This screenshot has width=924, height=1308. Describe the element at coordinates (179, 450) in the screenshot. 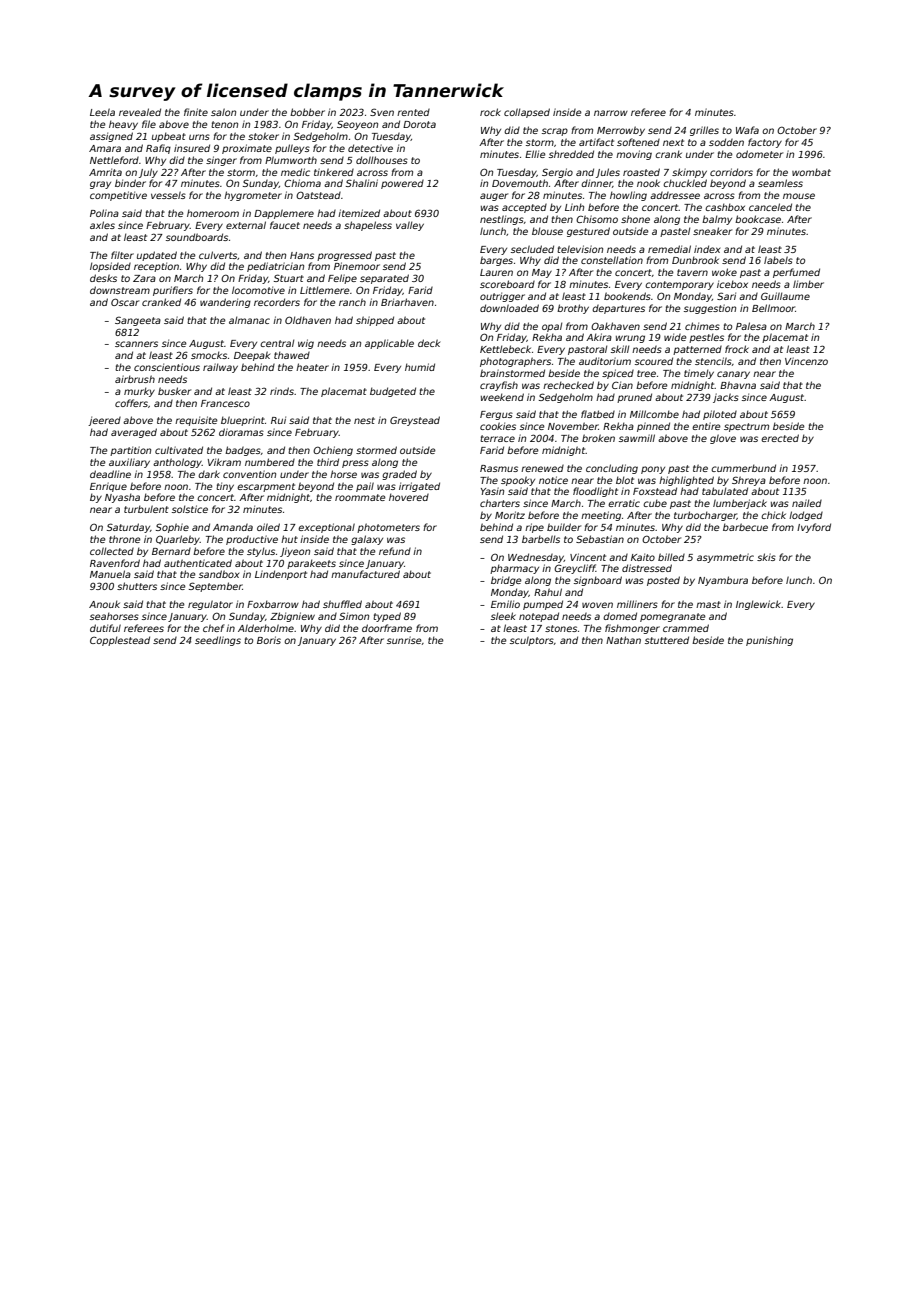

I see `cultivated` at that location.
